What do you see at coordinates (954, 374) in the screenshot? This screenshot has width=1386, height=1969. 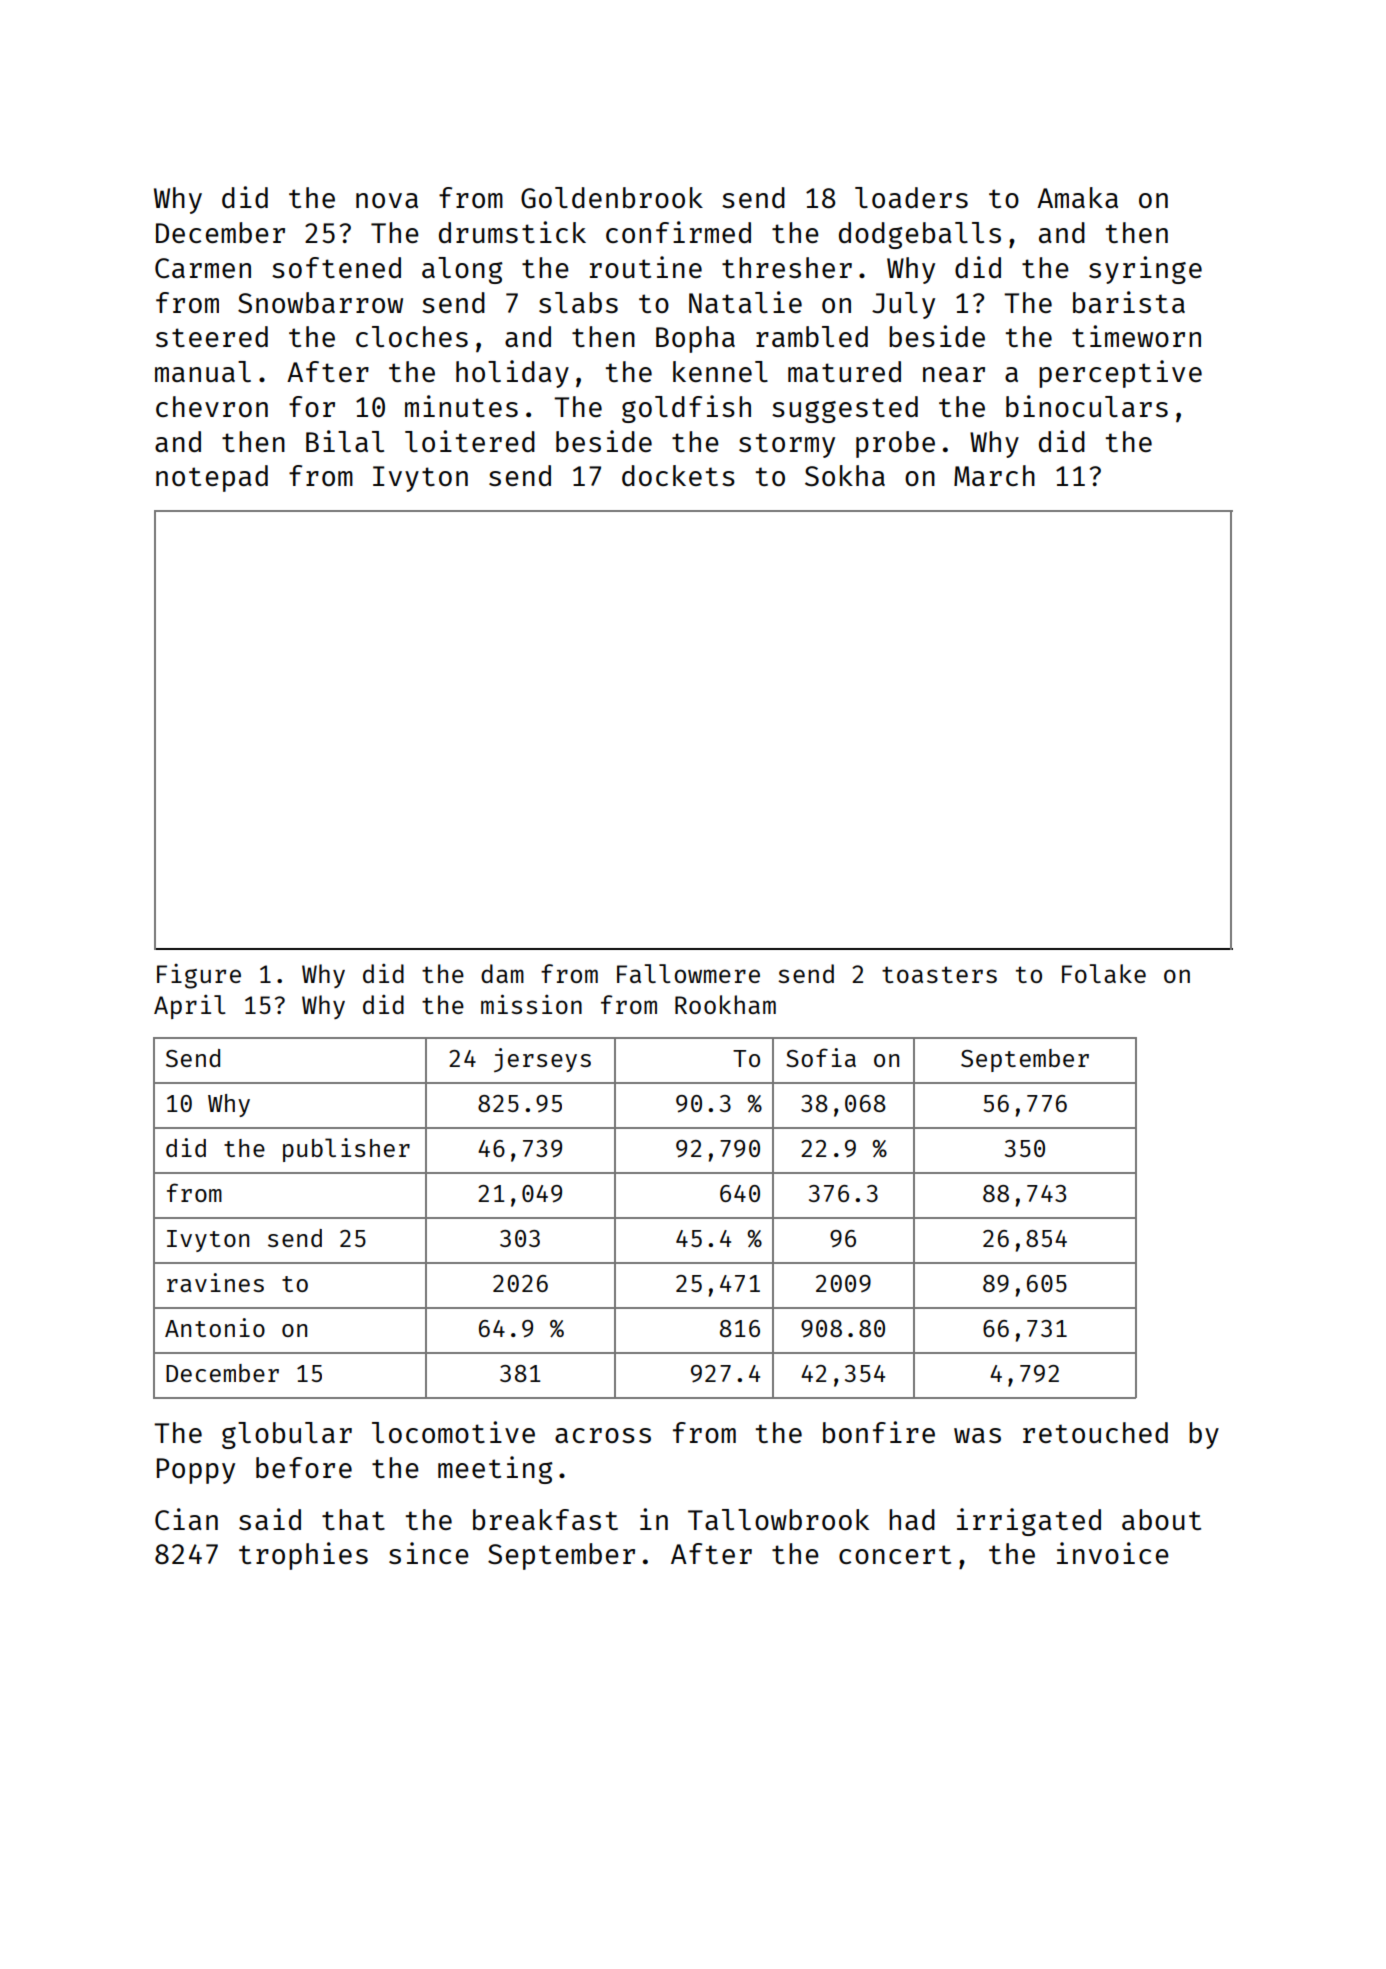 I see `near` at bounding box center [954, 374].
